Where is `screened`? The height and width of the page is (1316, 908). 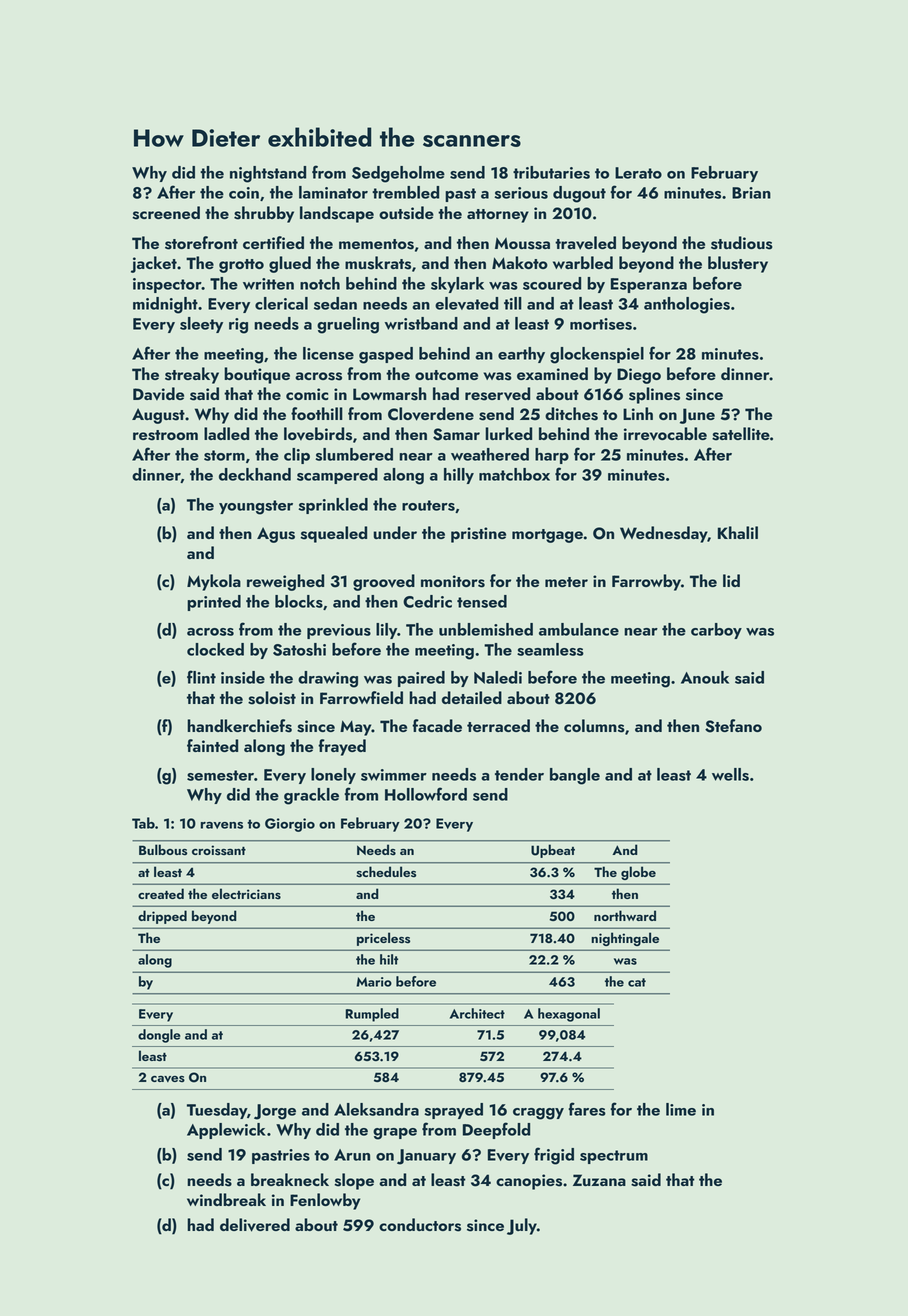
screened is located at coordinates (166, 213).
